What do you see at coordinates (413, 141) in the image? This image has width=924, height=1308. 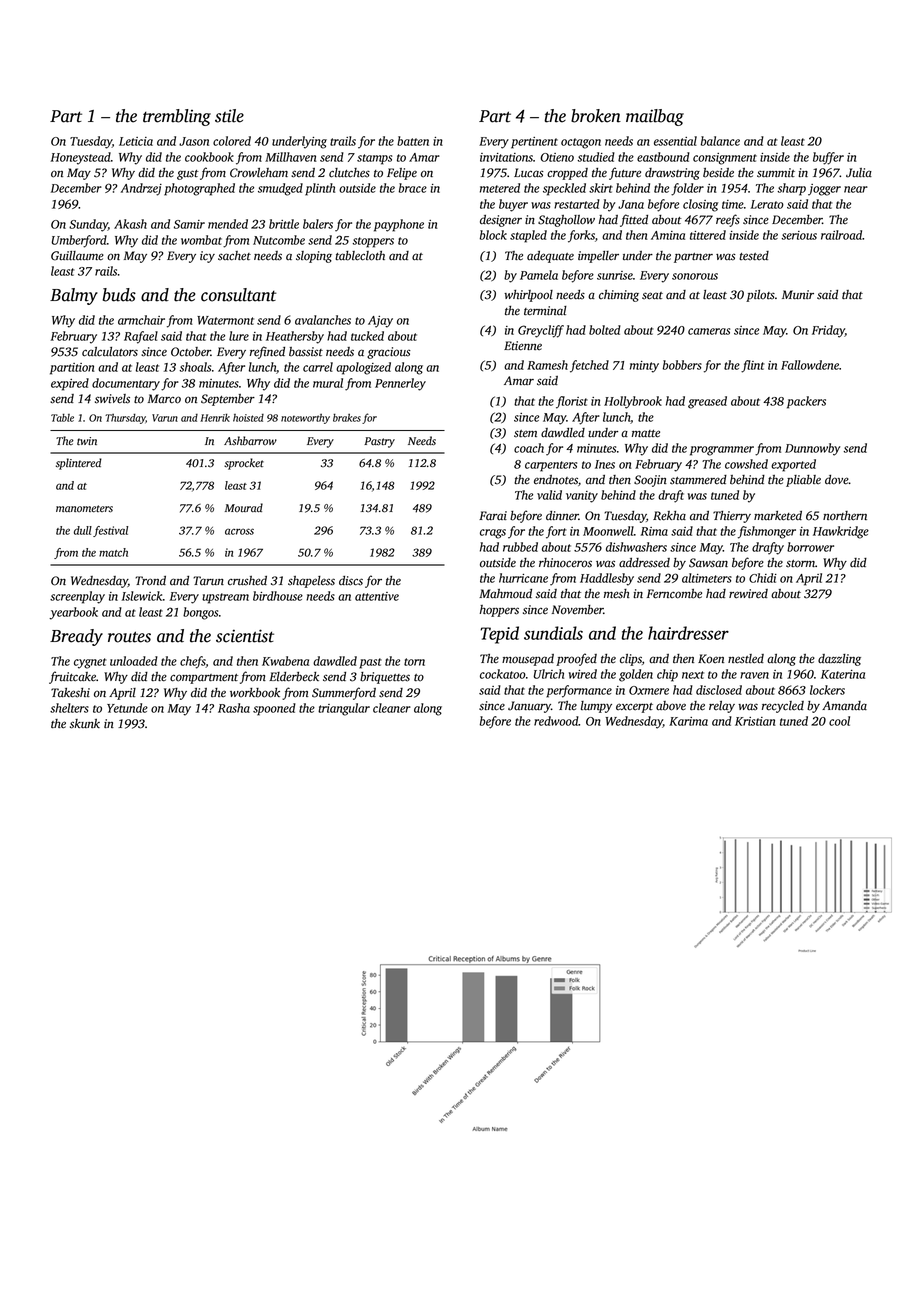 I see `batten` at bounding box center [413, 141].
